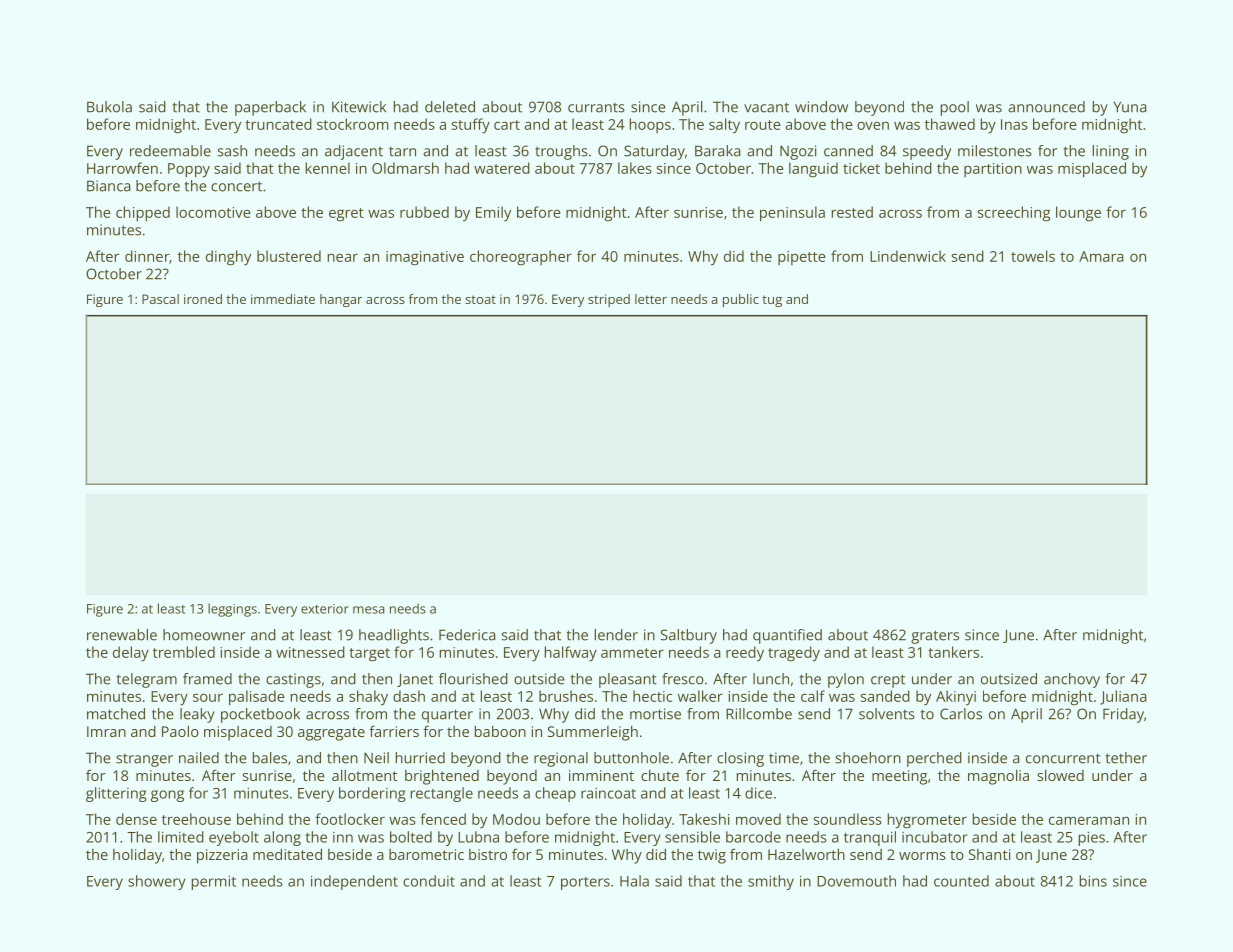 The width and height of the page is (1233, 952). Describe the element at coordinates (283, 299) in the page. I see `immediate` at that location.
